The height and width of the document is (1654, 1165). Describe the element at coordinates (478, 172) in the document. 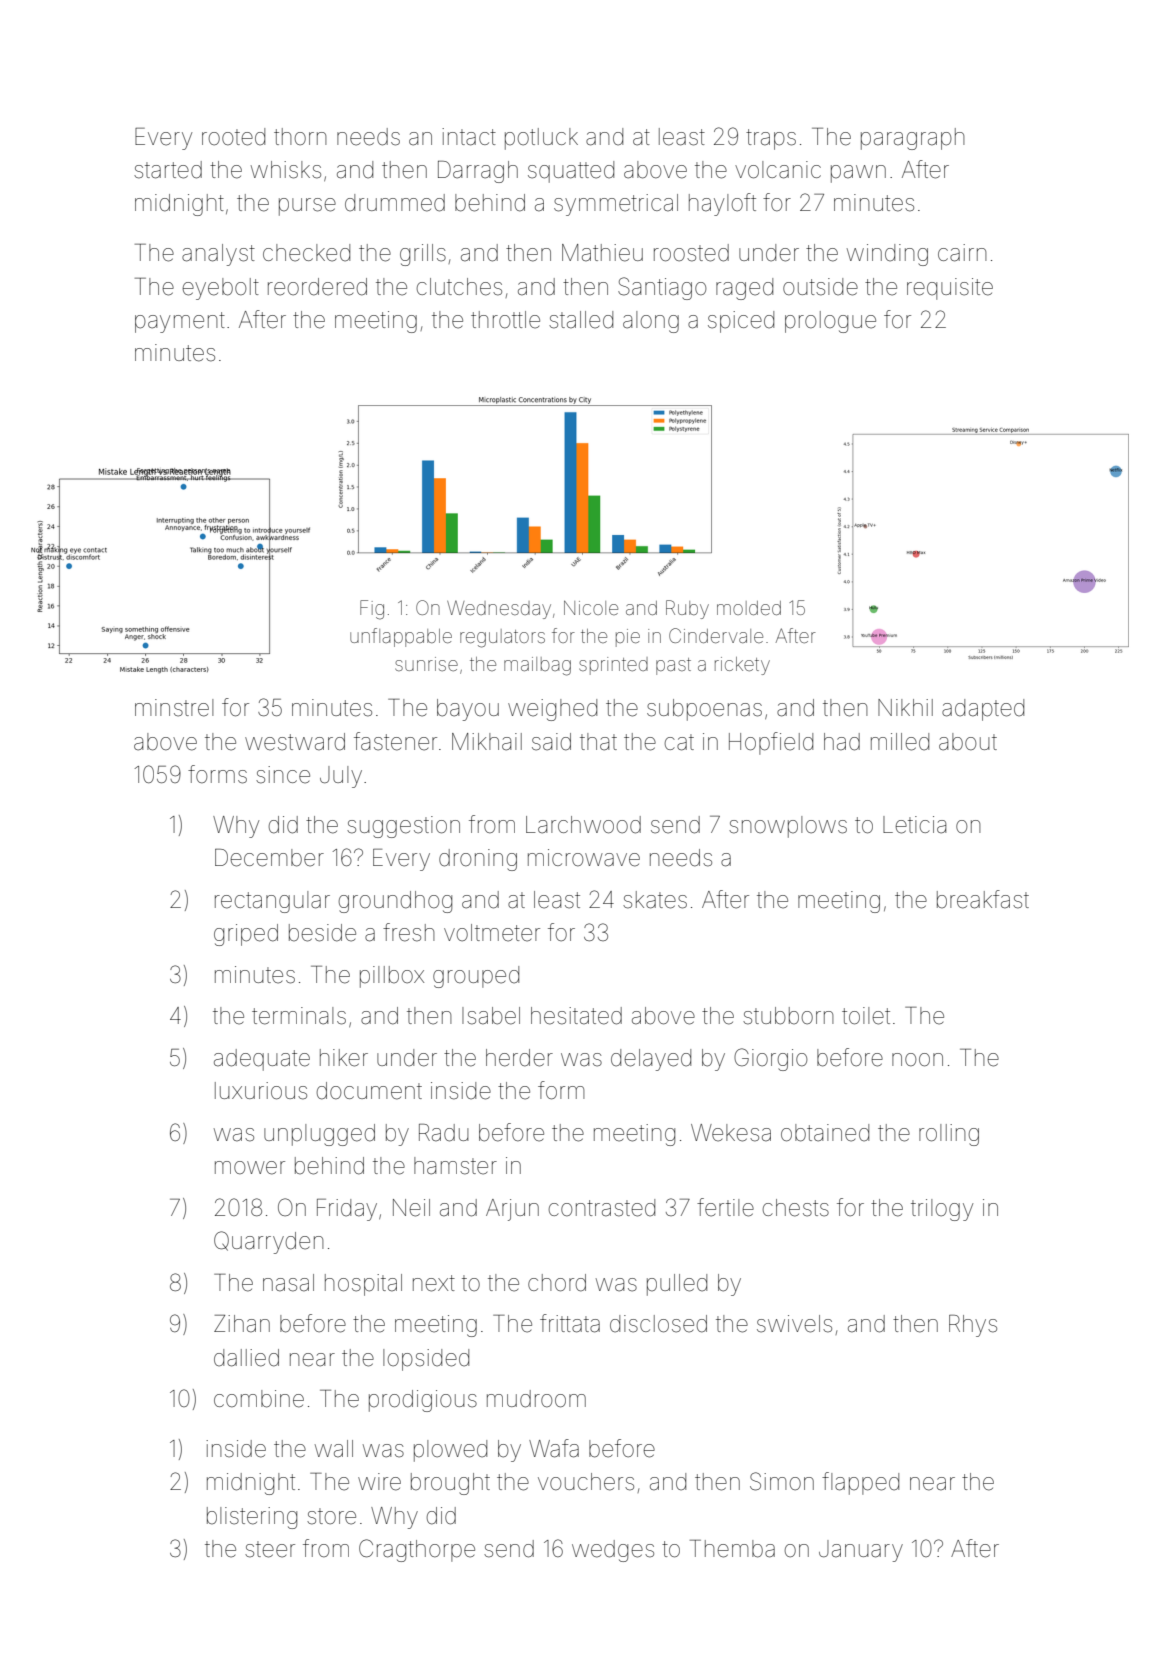

I see `Darragh` at that location.
